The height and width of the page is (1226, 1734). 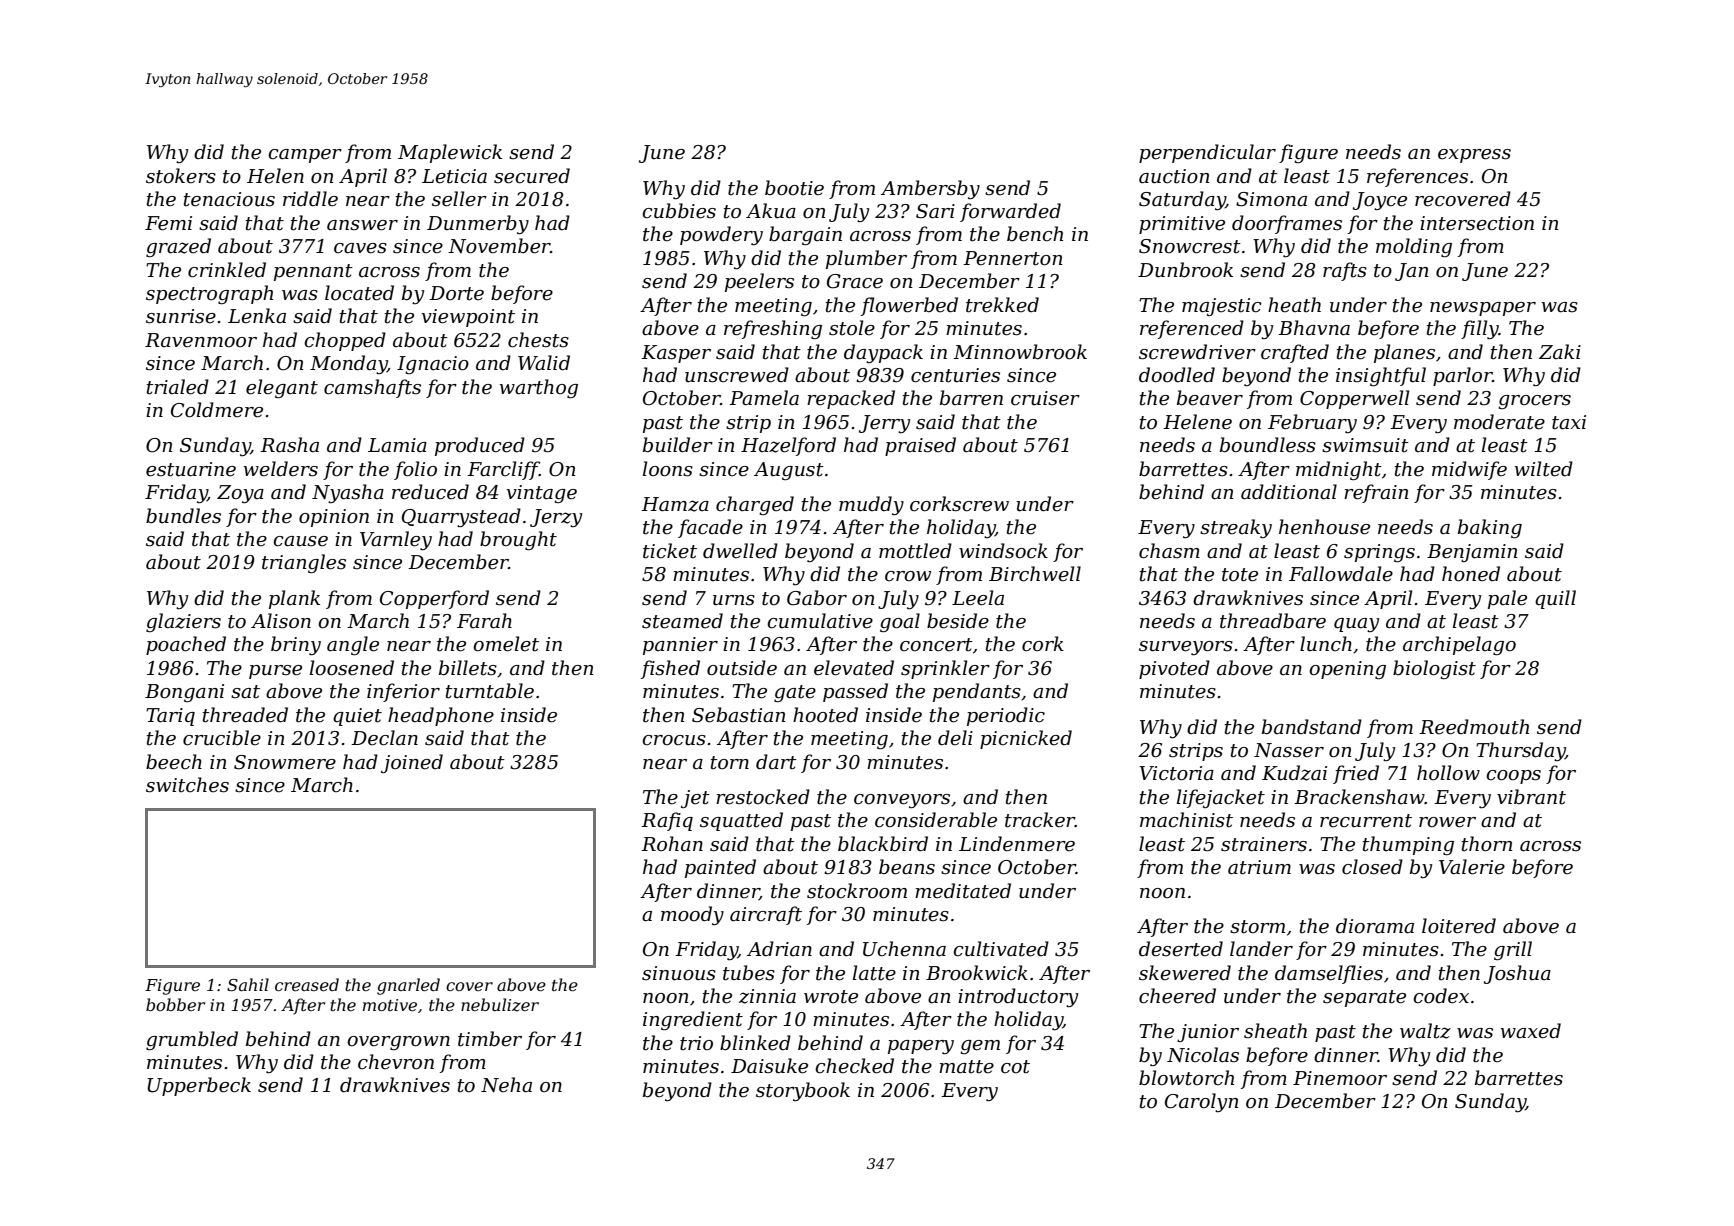 What do you see at coordinates (229, 199) in the page?
I see `tenacious` at bounding box center [229, 199].
